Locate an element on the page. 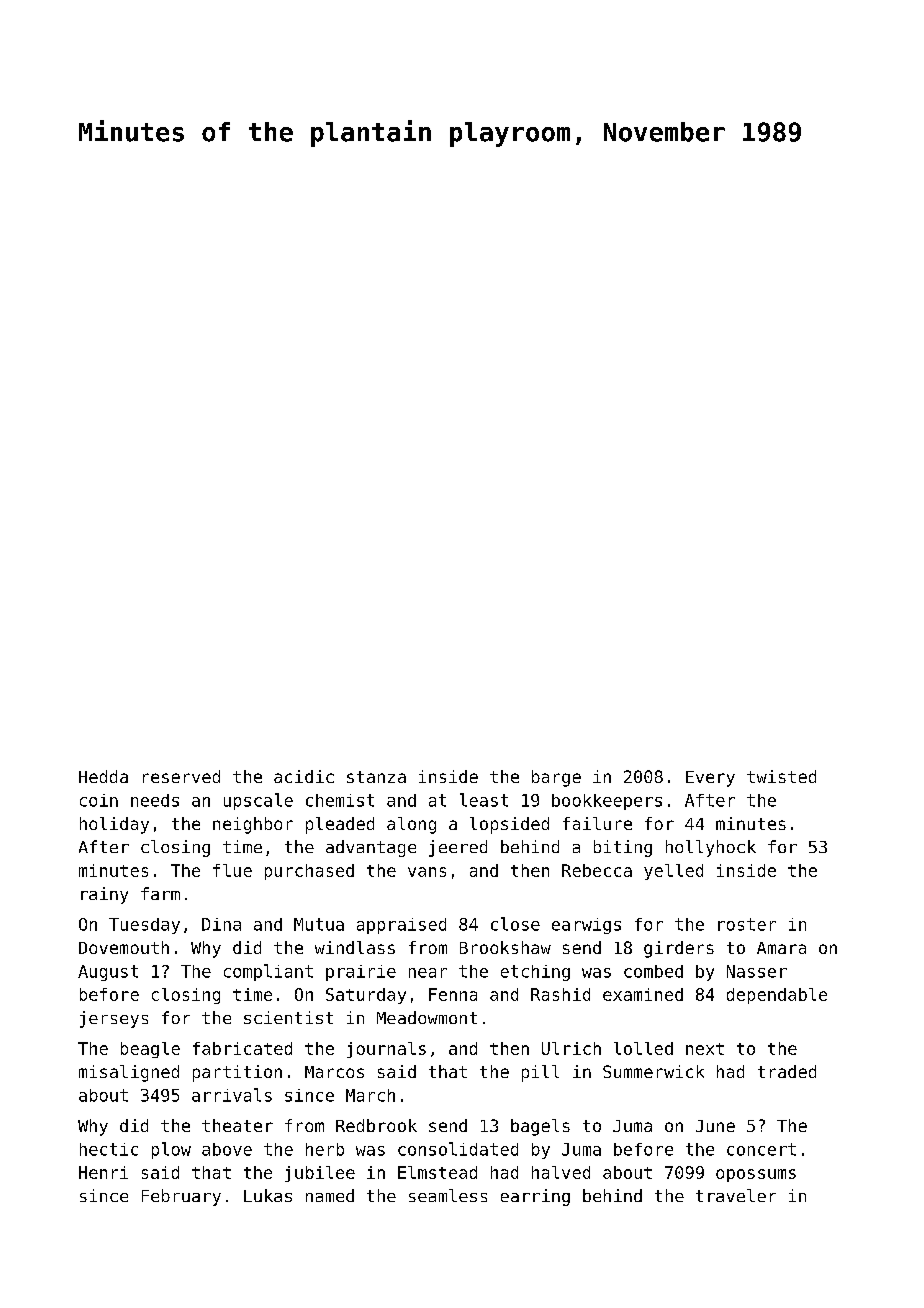  seamless is located at coordinates (448, 1195).
